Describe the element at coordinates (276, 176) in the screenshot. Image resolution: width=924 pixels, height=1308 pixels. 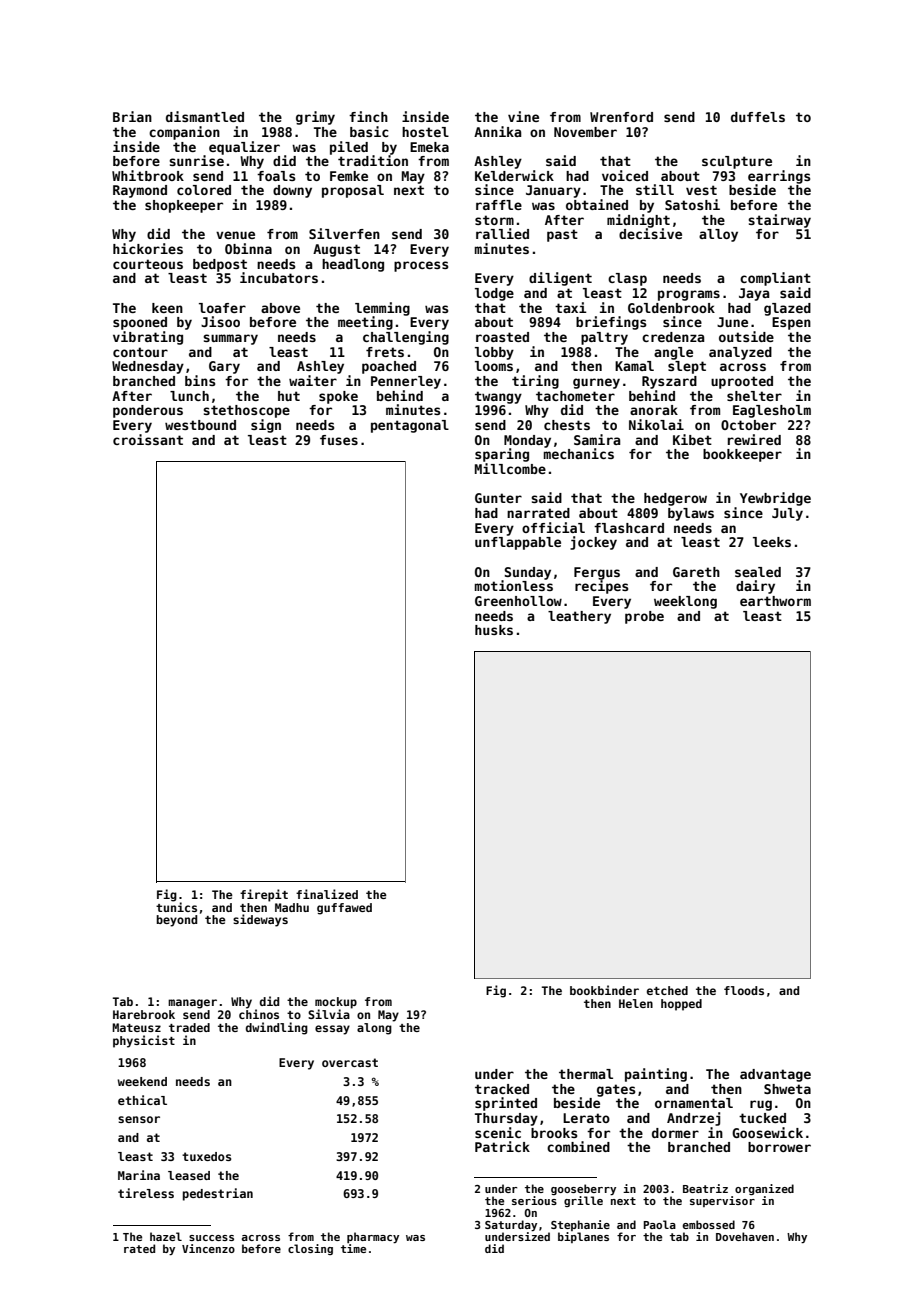
I see `foals` at that location.
